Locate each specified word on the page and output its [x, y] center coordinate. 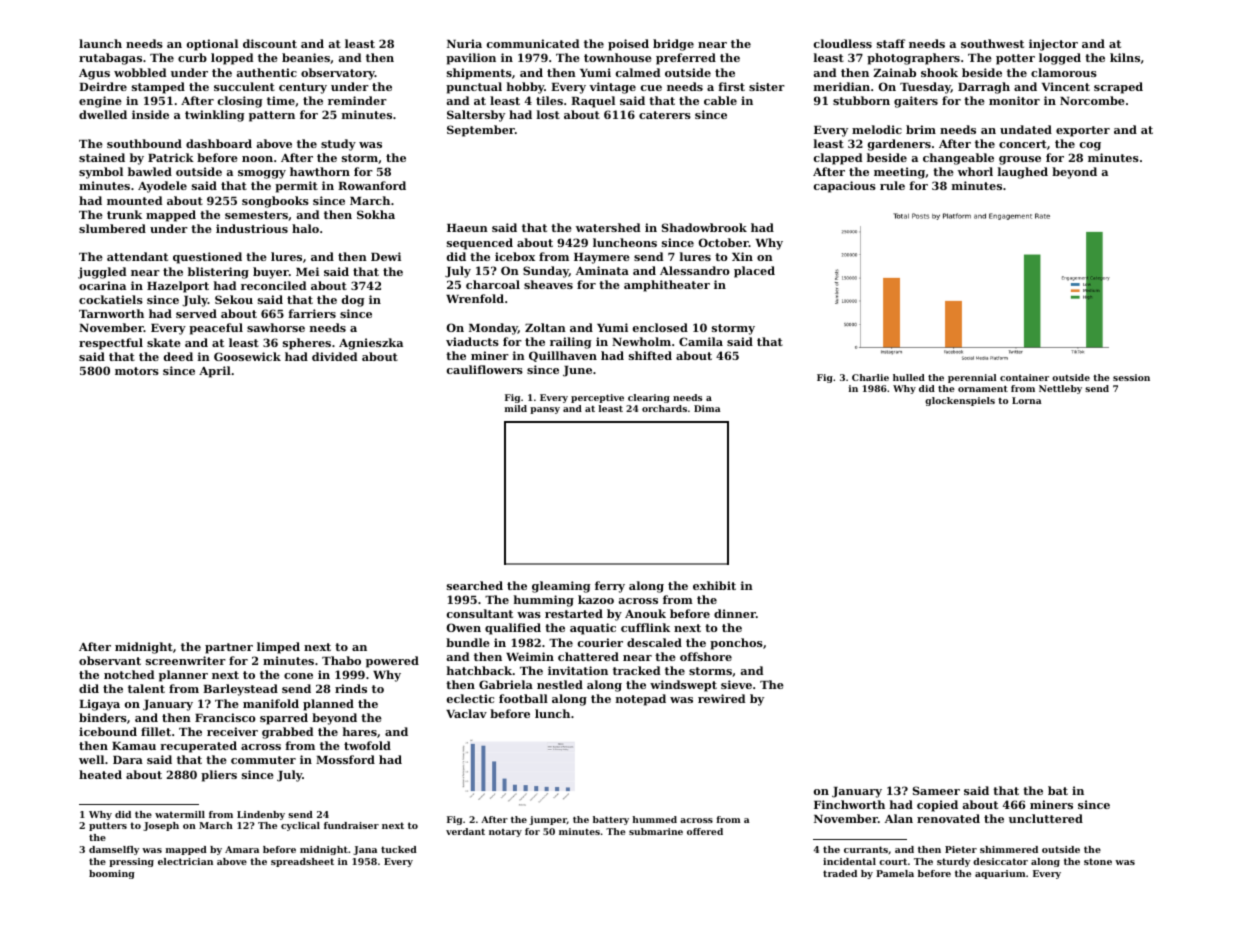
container [1024, 377]
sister [767, 86]
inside [150, 114]
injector [1053, 45]
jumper [548, 820]
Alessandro [695, 270]
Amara [242, 849]
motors [137, 371]
